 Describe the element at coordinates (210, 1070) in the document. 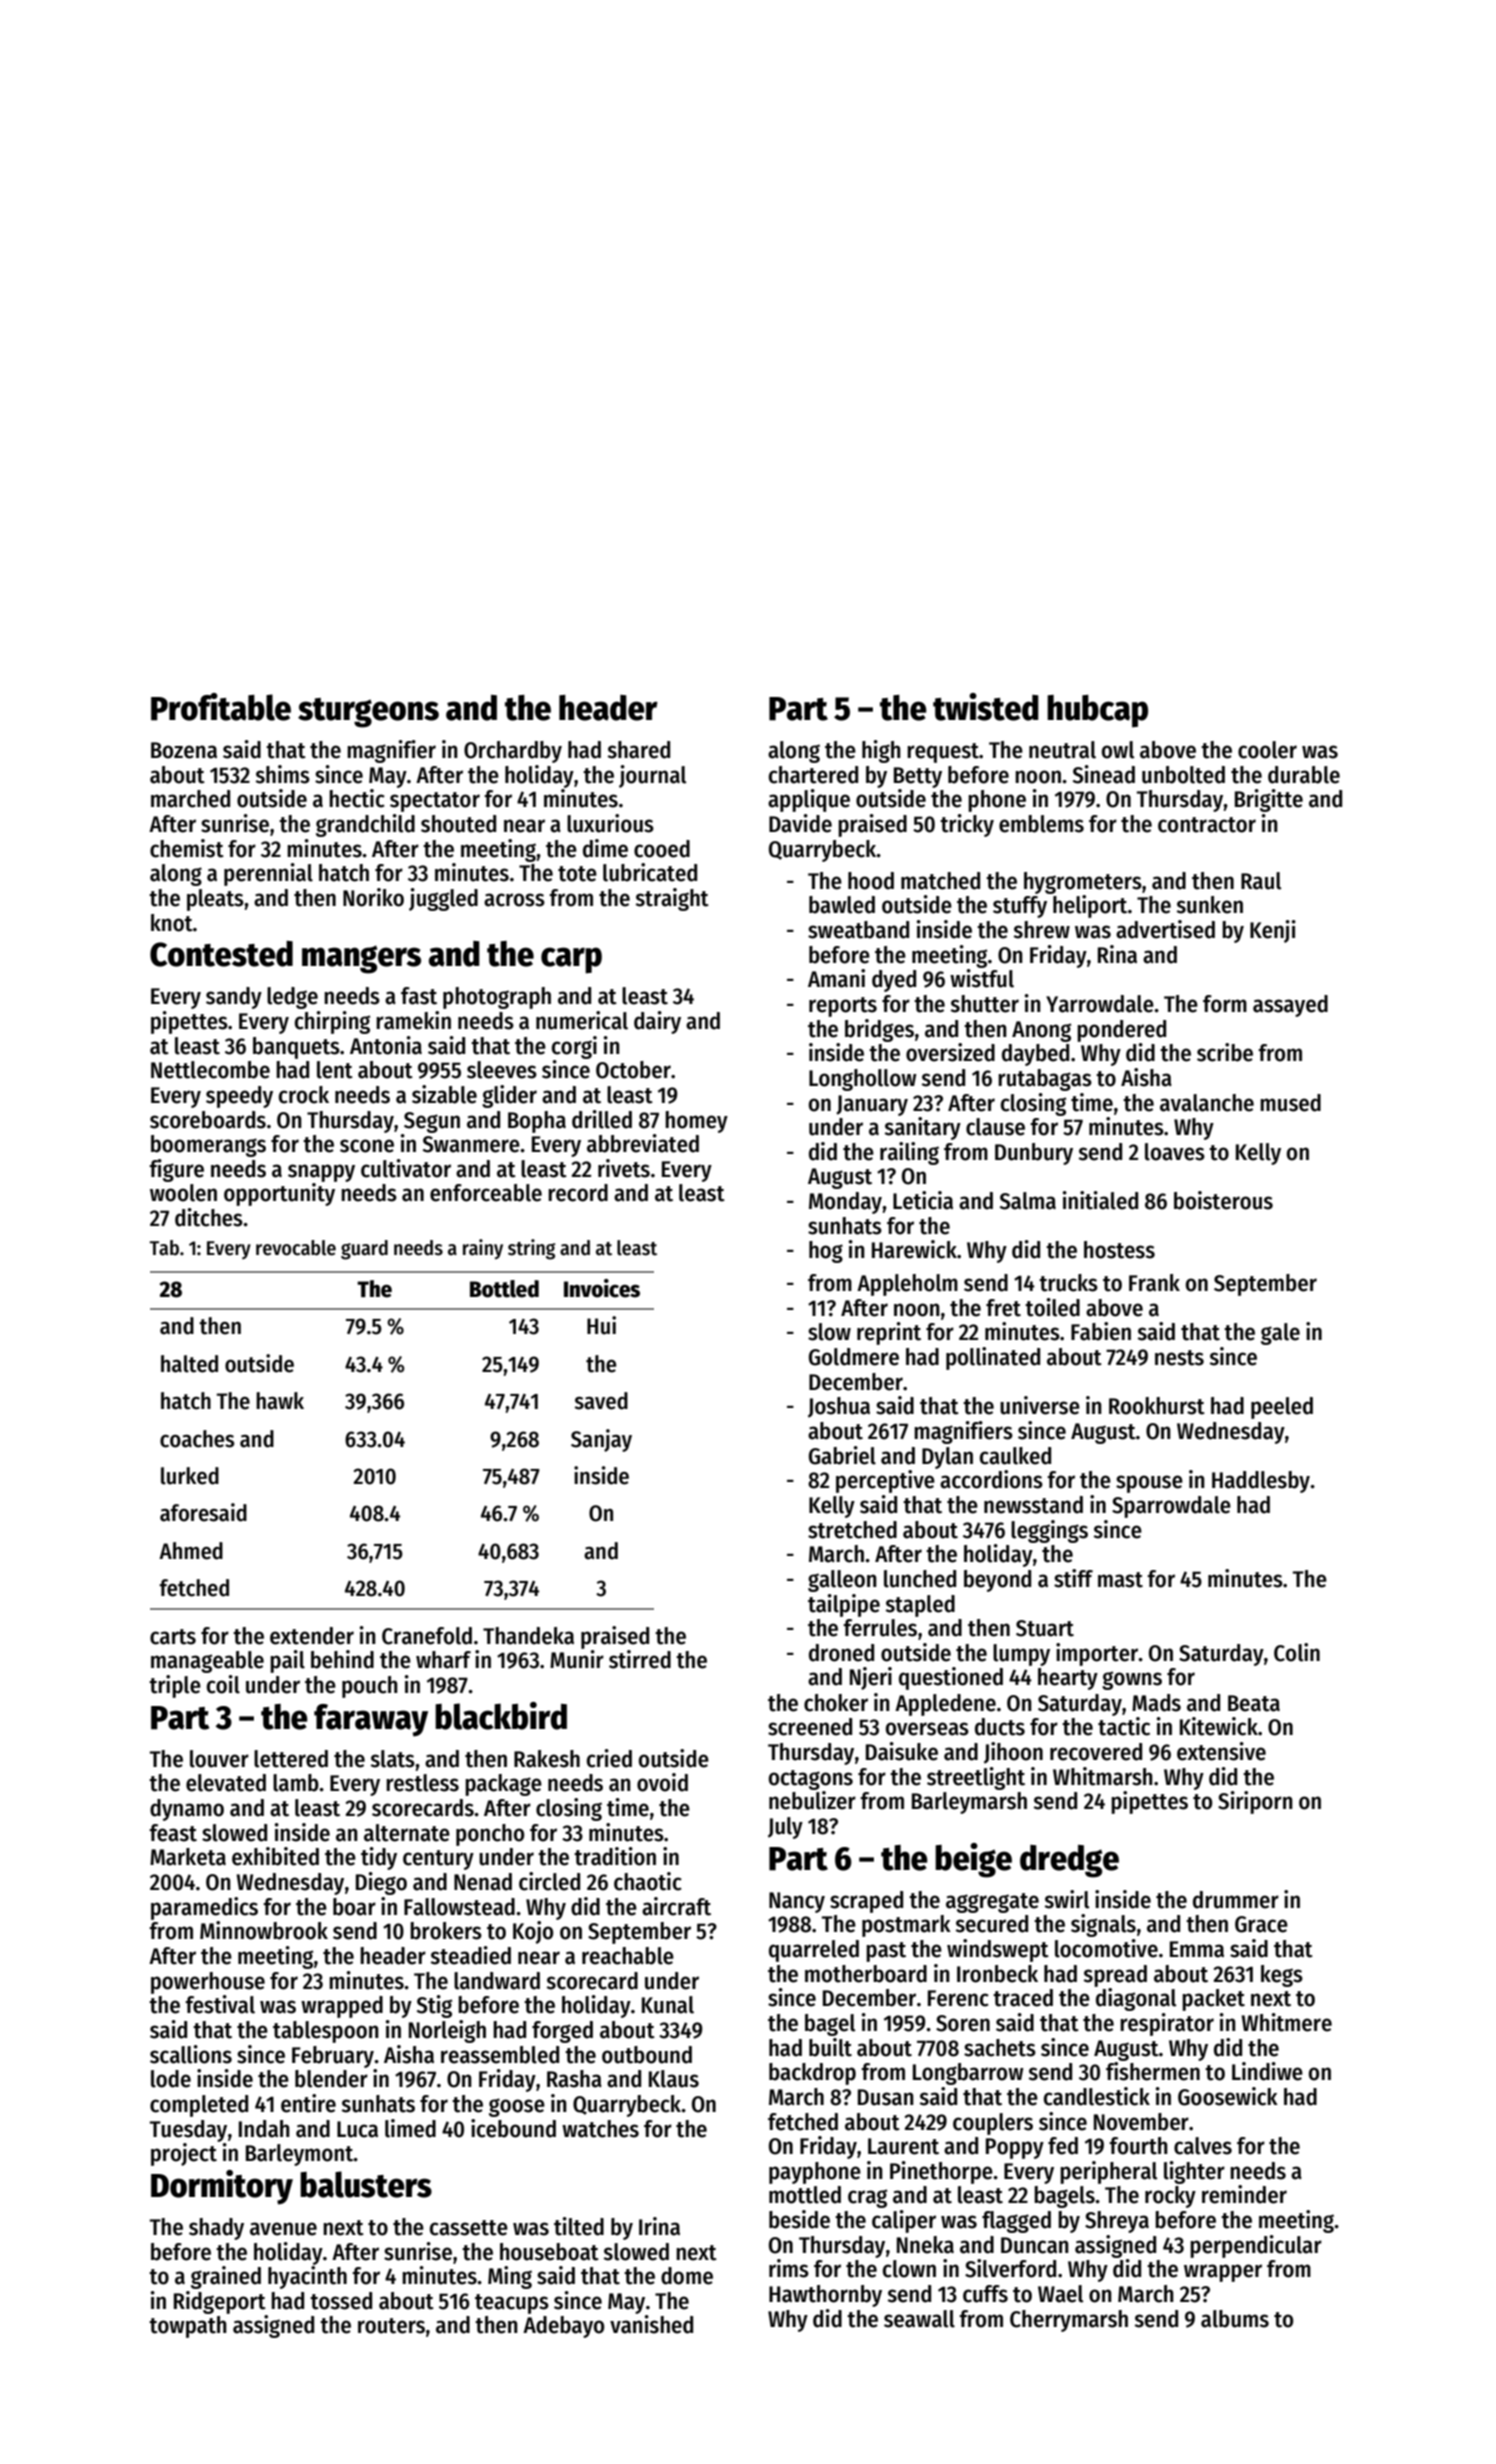

I see `Nettlecombe` at that location.
